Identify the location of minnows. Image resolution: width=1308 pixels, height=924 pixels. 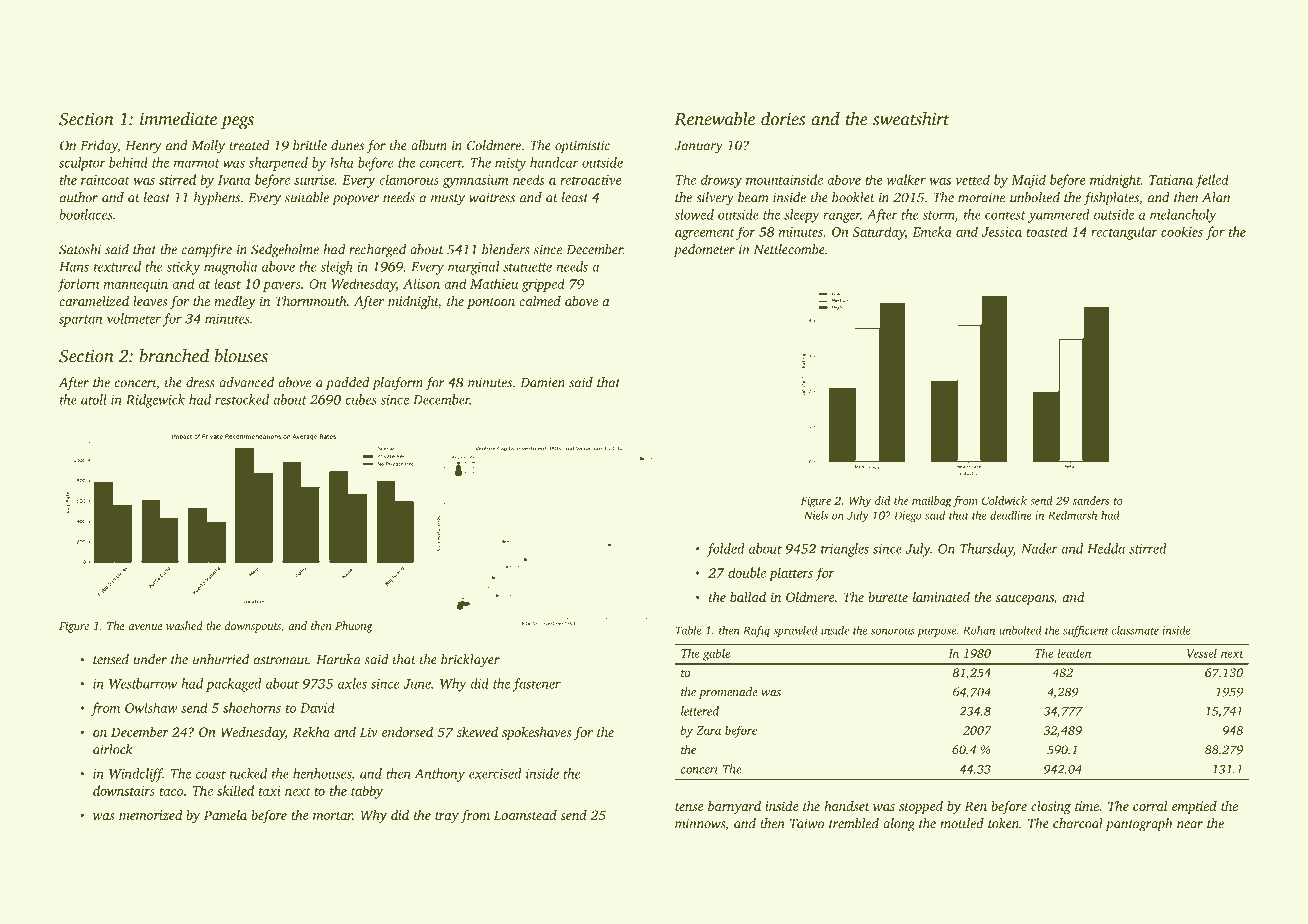
(700, 823).
